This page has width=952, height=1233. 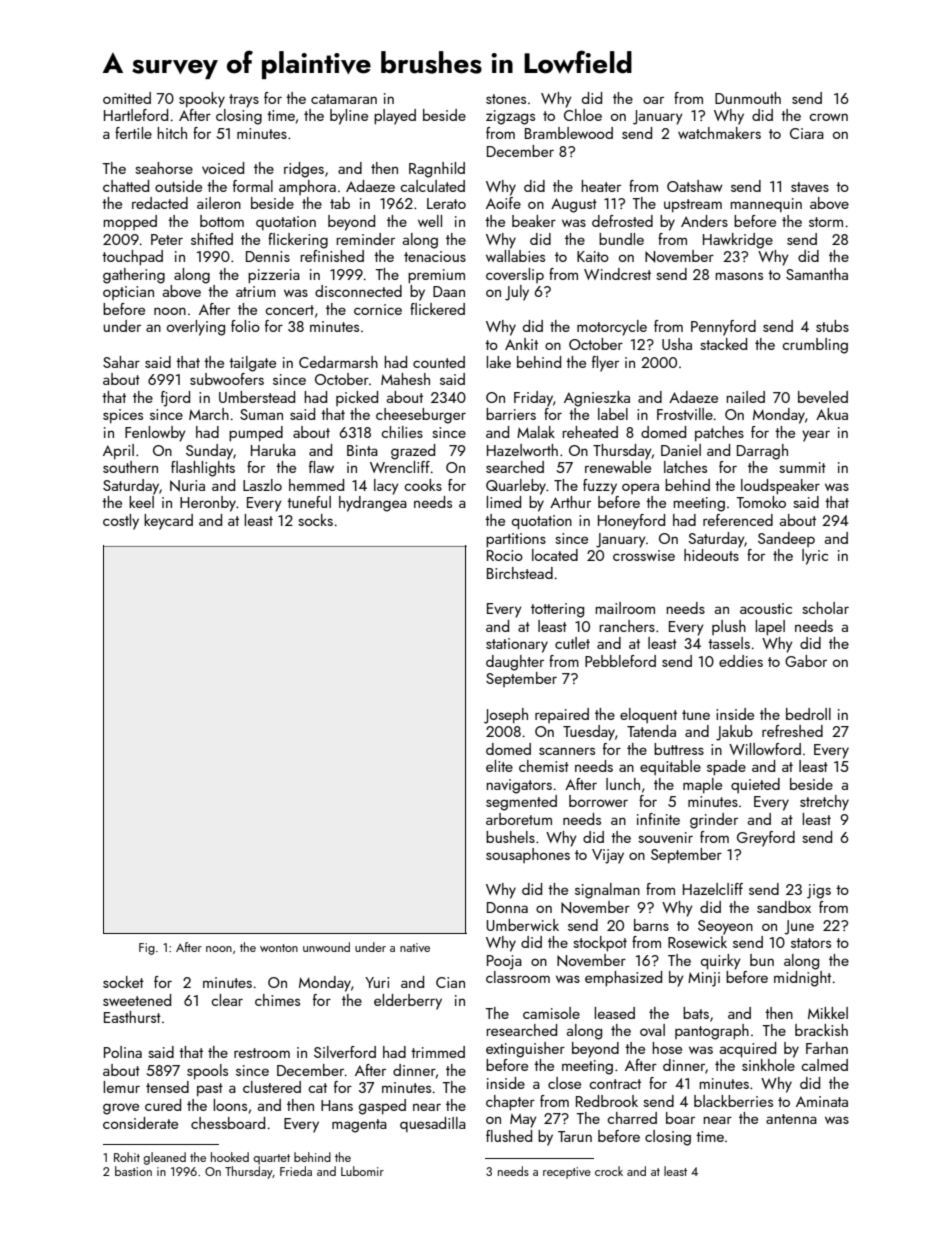 What do you see at coordinates (719, 133) in the page?
I see `watchmakers` at bounding box center [719, 133].
